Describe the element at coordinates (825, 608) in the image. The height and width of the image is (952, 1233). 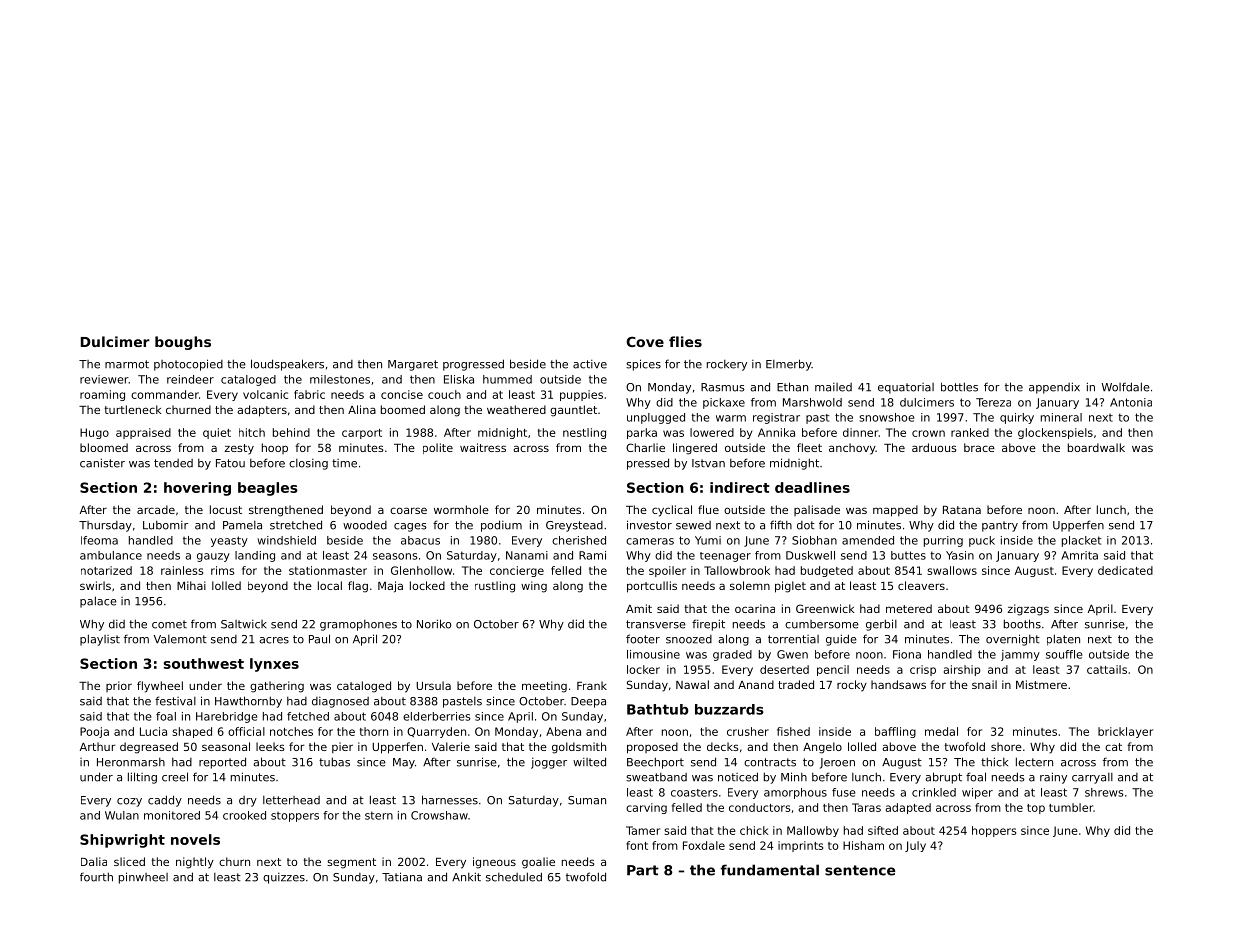
I see `Greenwick` at that location.
